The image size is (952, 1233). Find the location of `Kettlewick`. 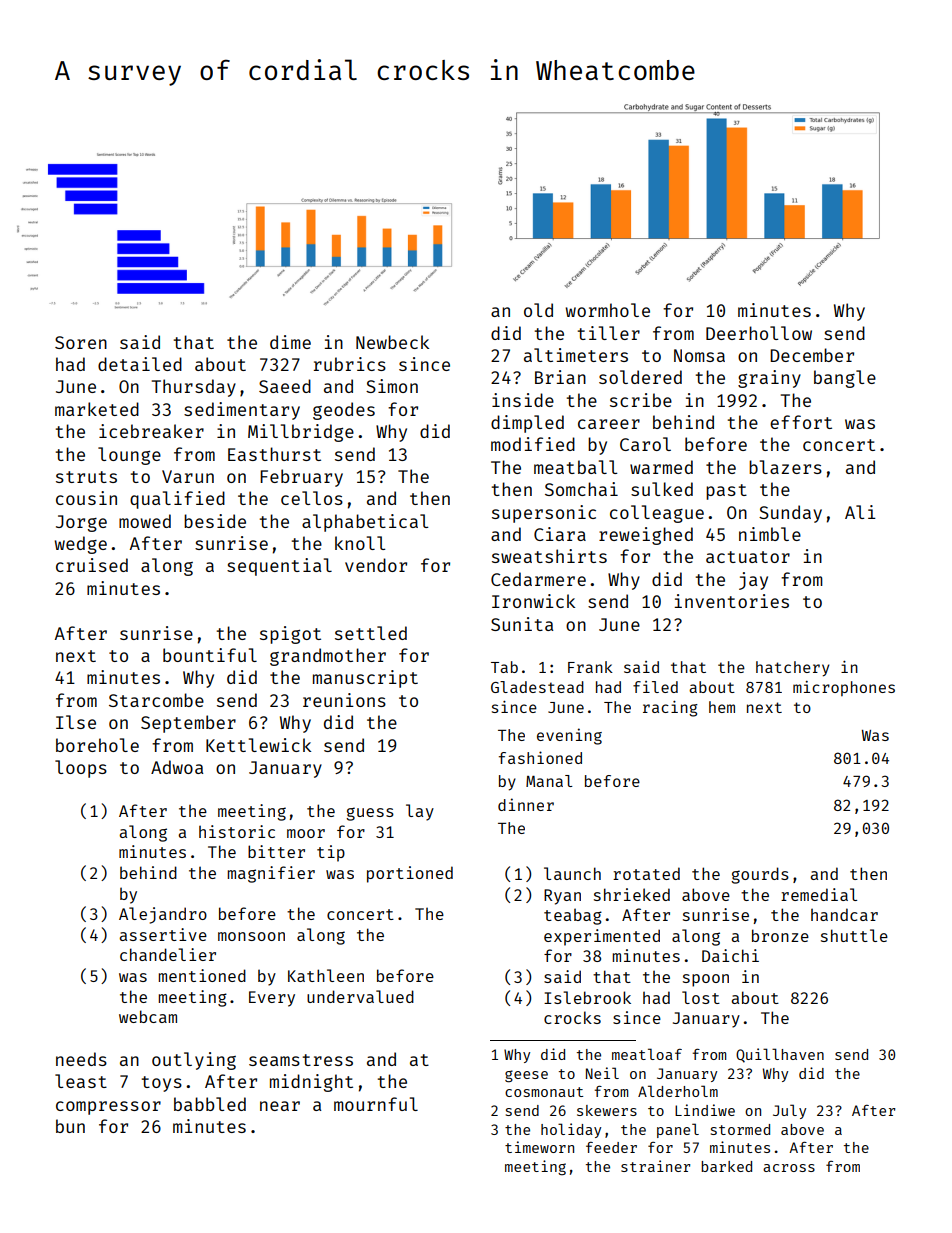

Kettlewick is located at coordinates (258, 745).
